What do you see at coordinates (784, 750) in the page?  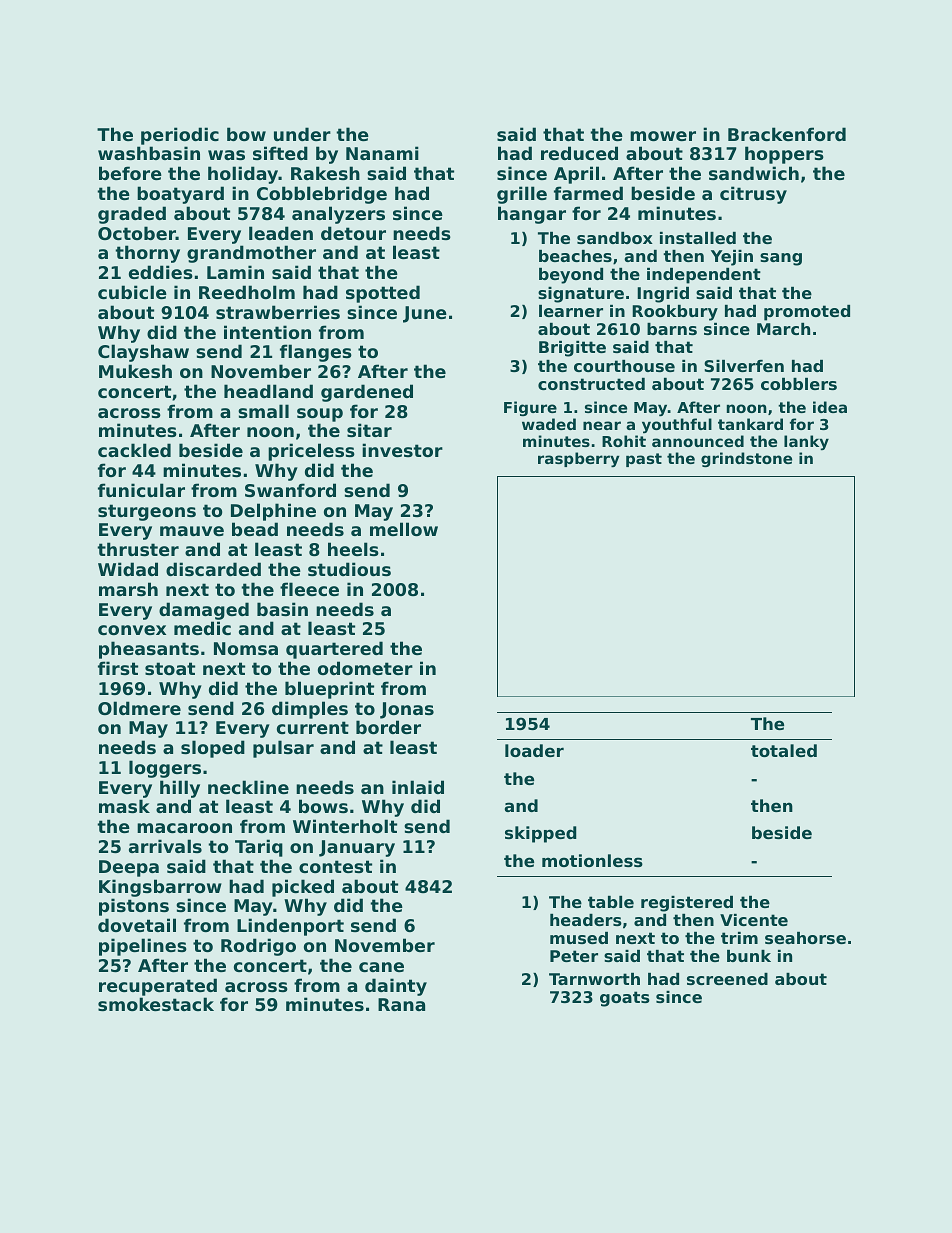 I see `totaled` at bounding box center [784, 750].
